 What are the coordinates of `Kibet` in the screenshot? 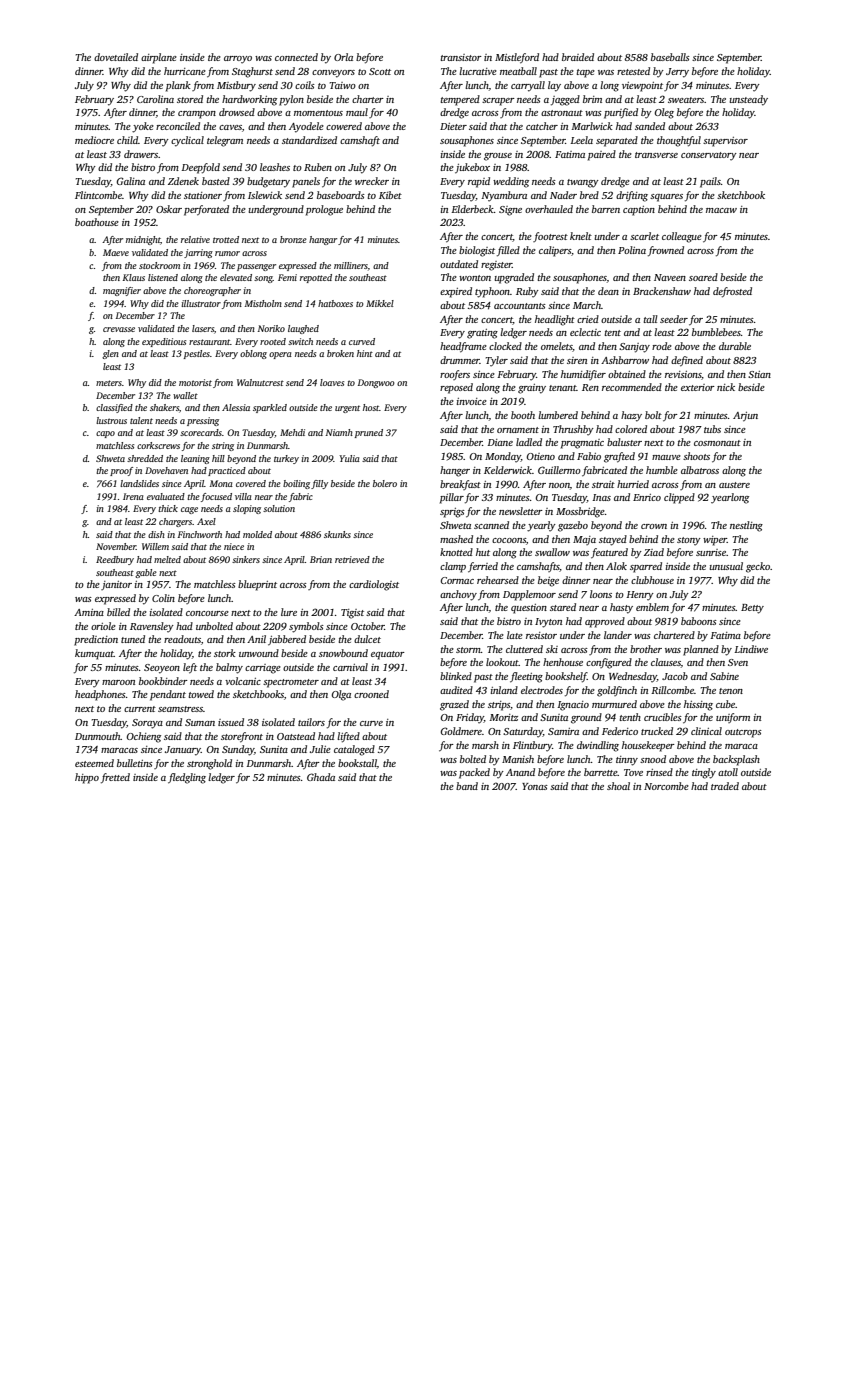 It's located at (390, 195).
